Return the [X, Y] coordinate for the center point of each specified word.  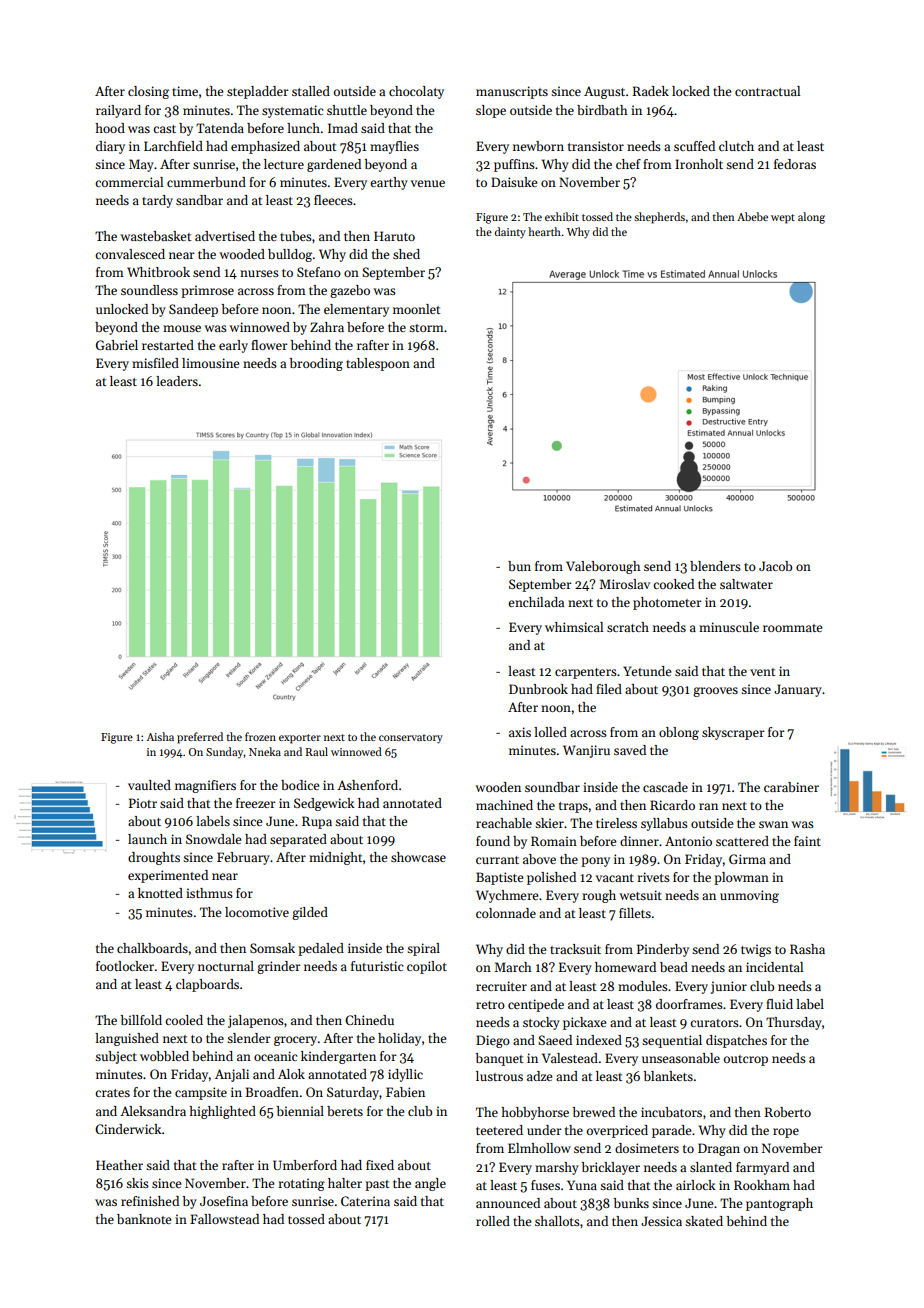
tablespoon [378, 364]
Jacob [775, 566]
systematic [292, 111]
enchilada [536, 602]
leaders [177, 381]
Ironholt [699, 164]
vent [762, 672]
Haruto [394, 236]
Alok [291, 1074]
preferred [200, 738]
